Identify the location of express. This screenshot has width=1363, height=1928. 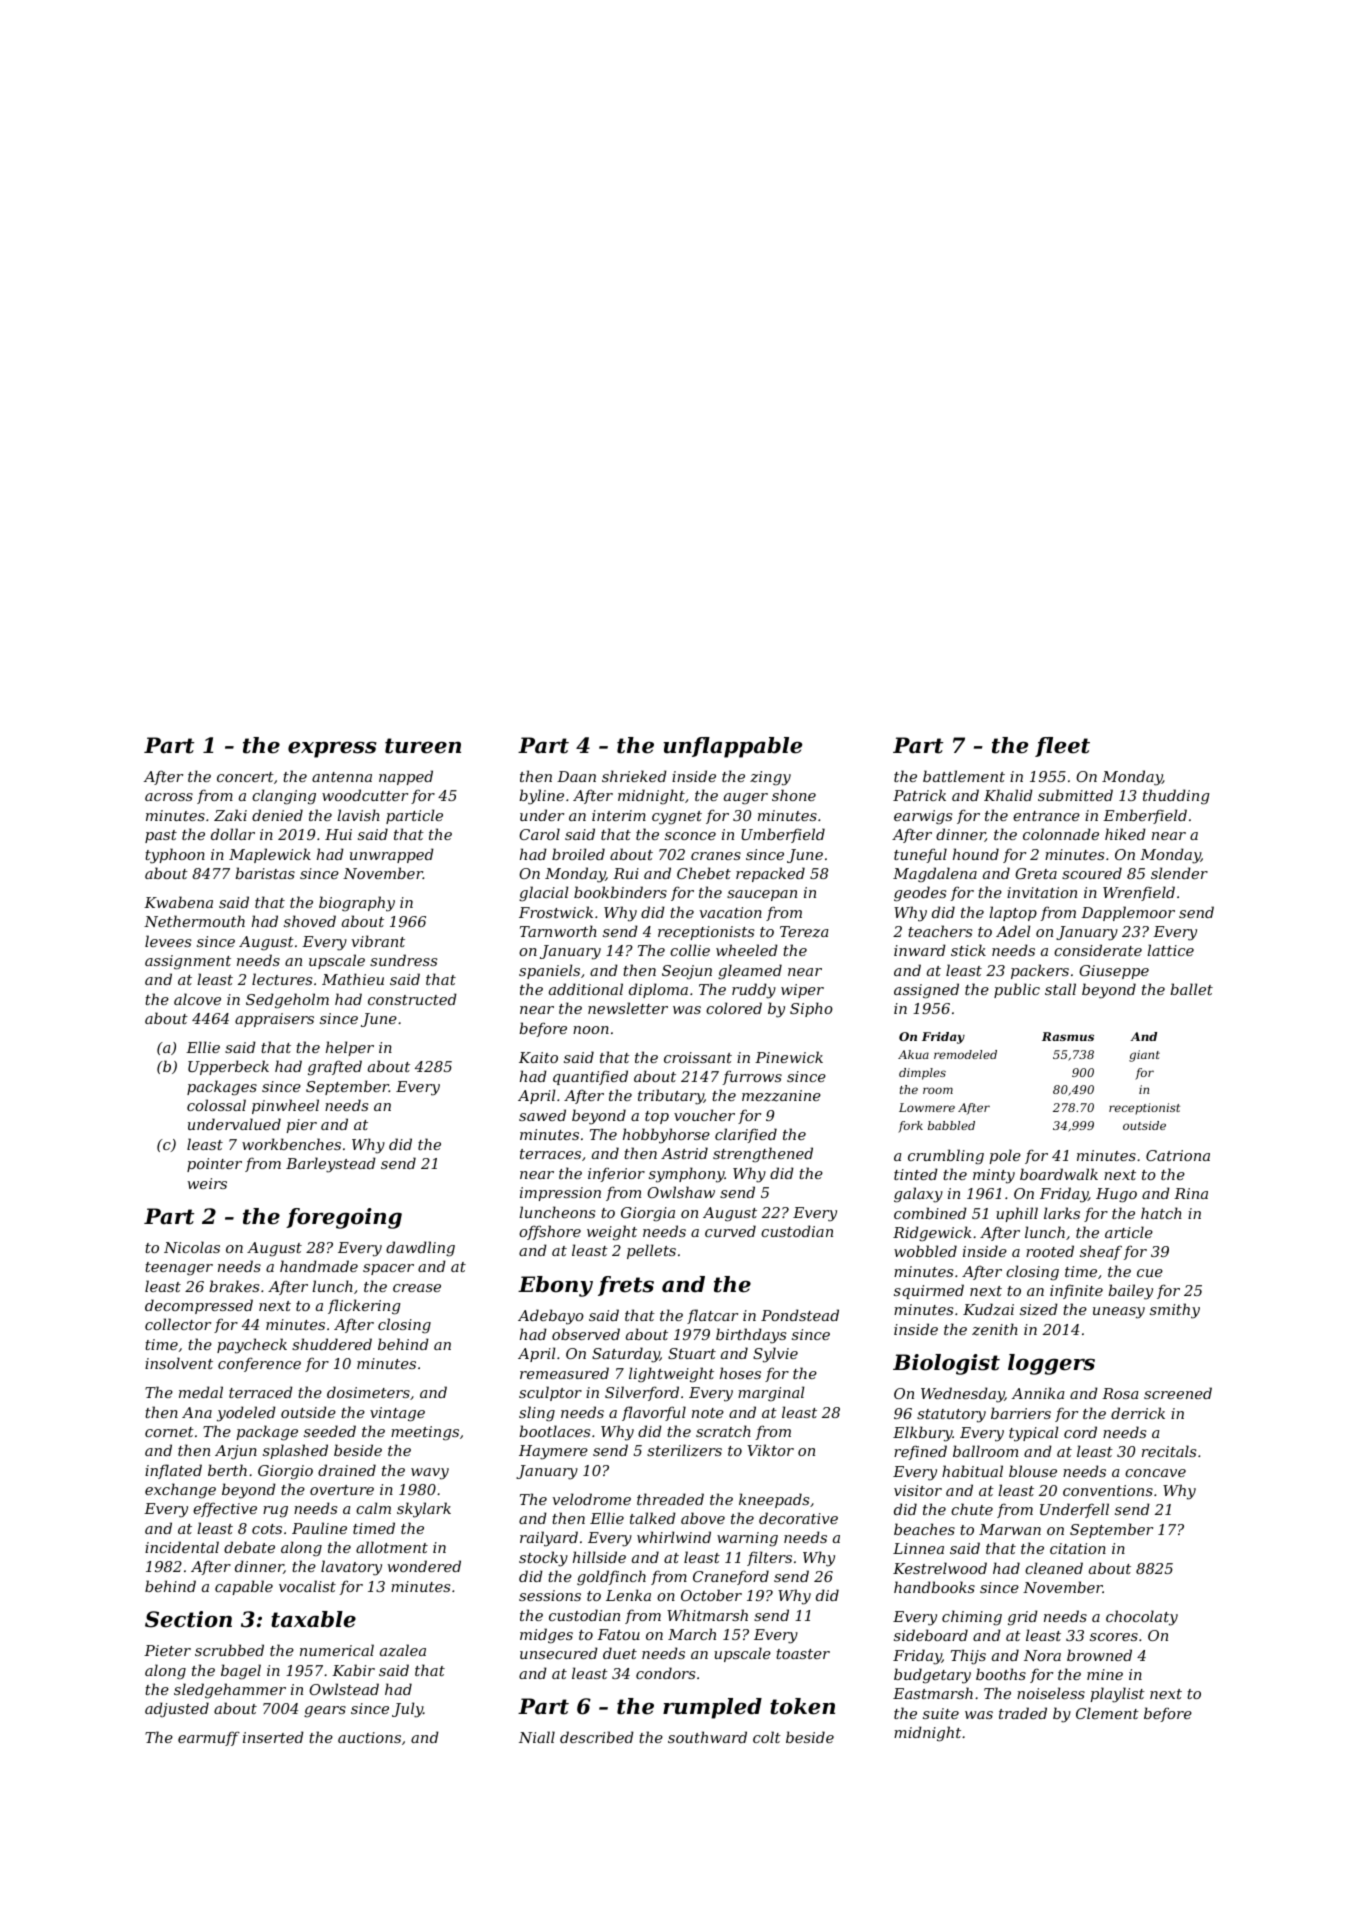
(332, 749).
